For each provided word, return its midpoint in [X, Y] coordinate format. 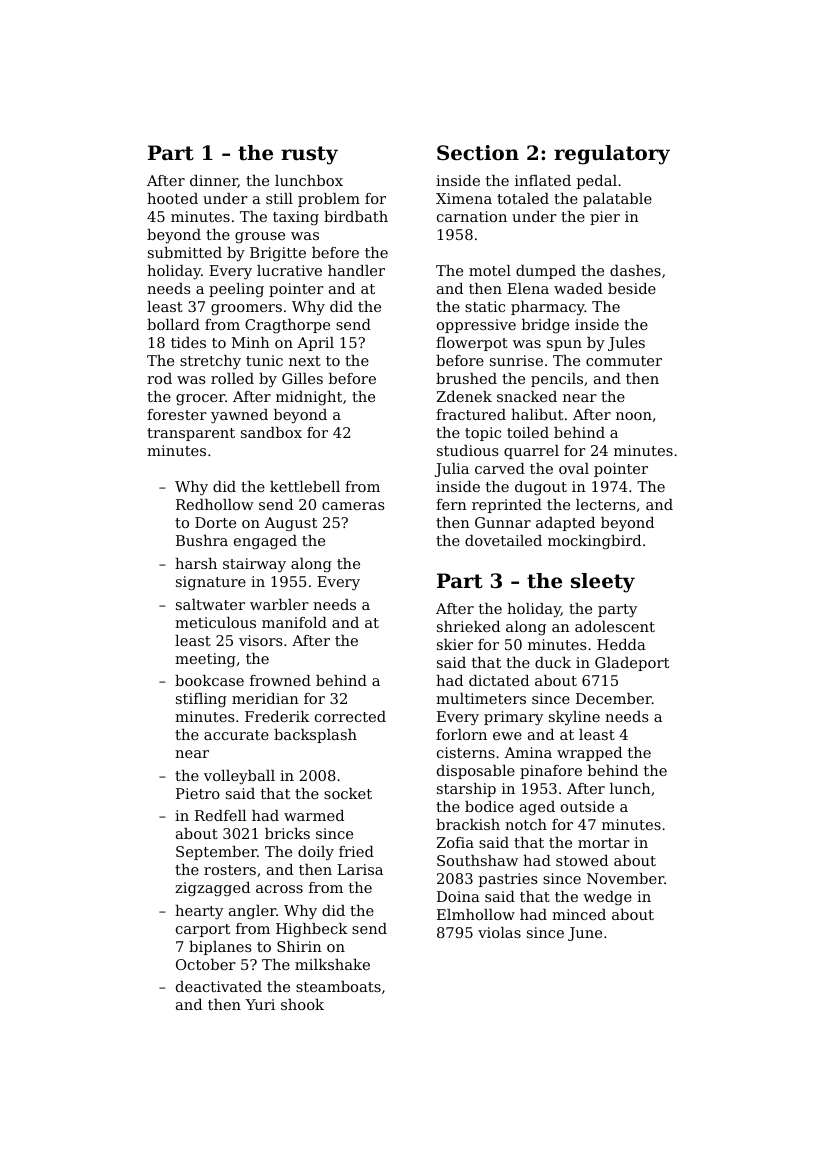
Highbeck [311, 930]
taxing [296, 218]
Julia [451, 470]
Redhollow [215, 504]
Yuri [260, 1004]
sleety [603, 583]
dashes [635, 270]
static [485, 306]
